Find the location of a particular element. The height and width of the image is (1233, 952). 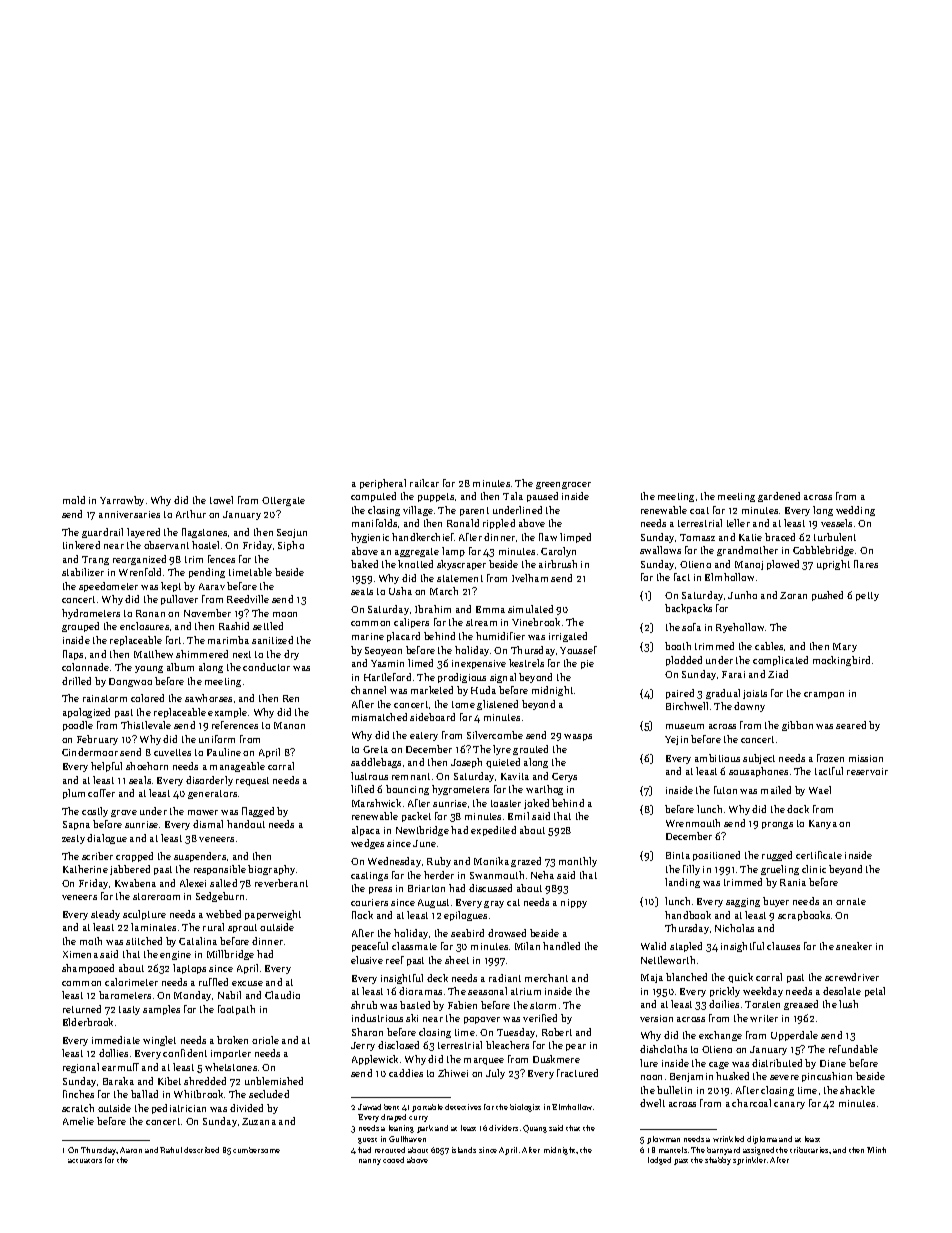

futon is located at coordinates (725, 790).
